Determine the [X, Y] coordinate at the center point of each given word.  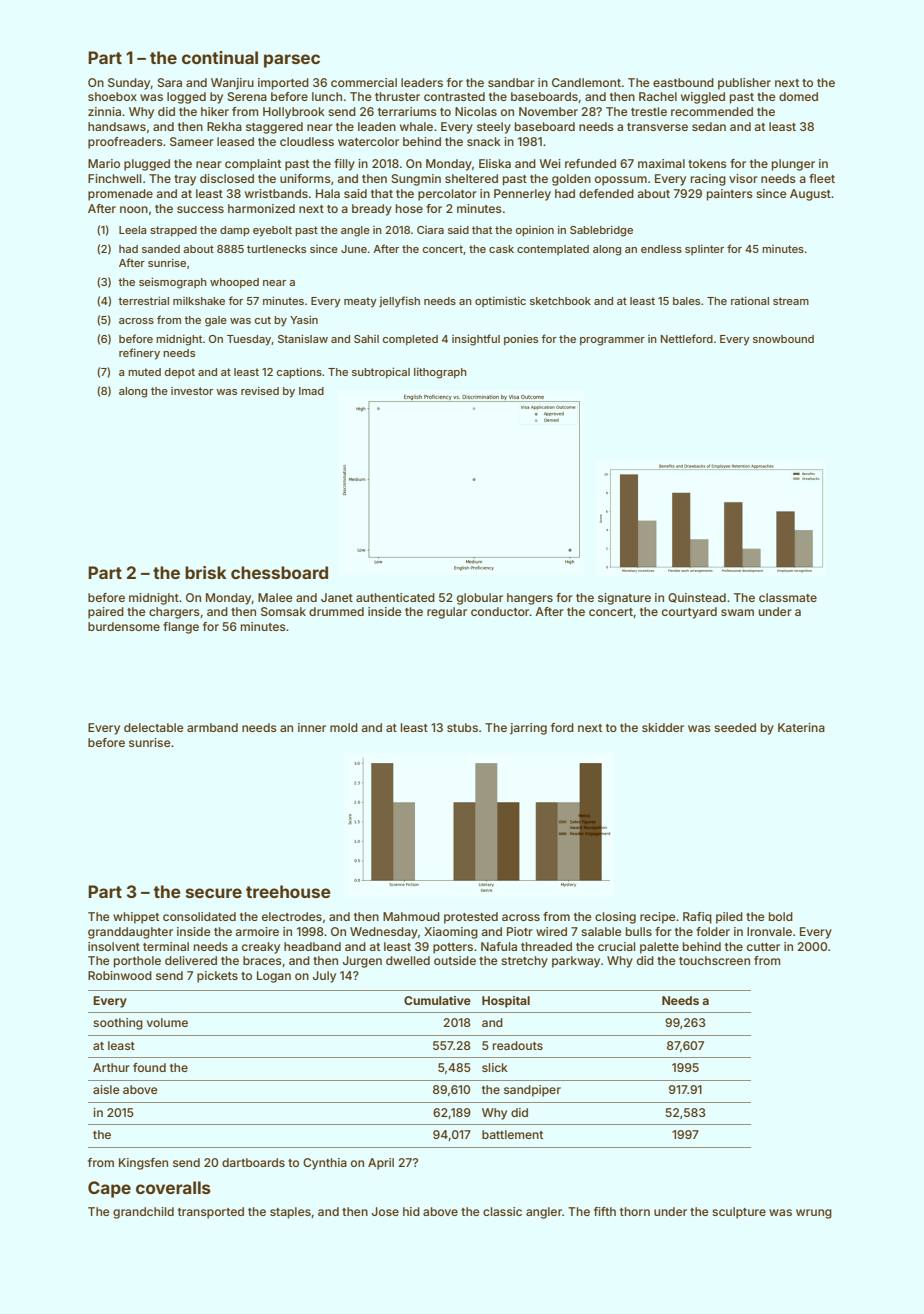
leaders [422, 82]
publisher [744, 84]
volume [167, 1022]
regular [447, 613]
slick [495, 1067]
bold [781, 916]
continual [220, 57]
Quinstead [697, 598]
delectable [154, 727]
